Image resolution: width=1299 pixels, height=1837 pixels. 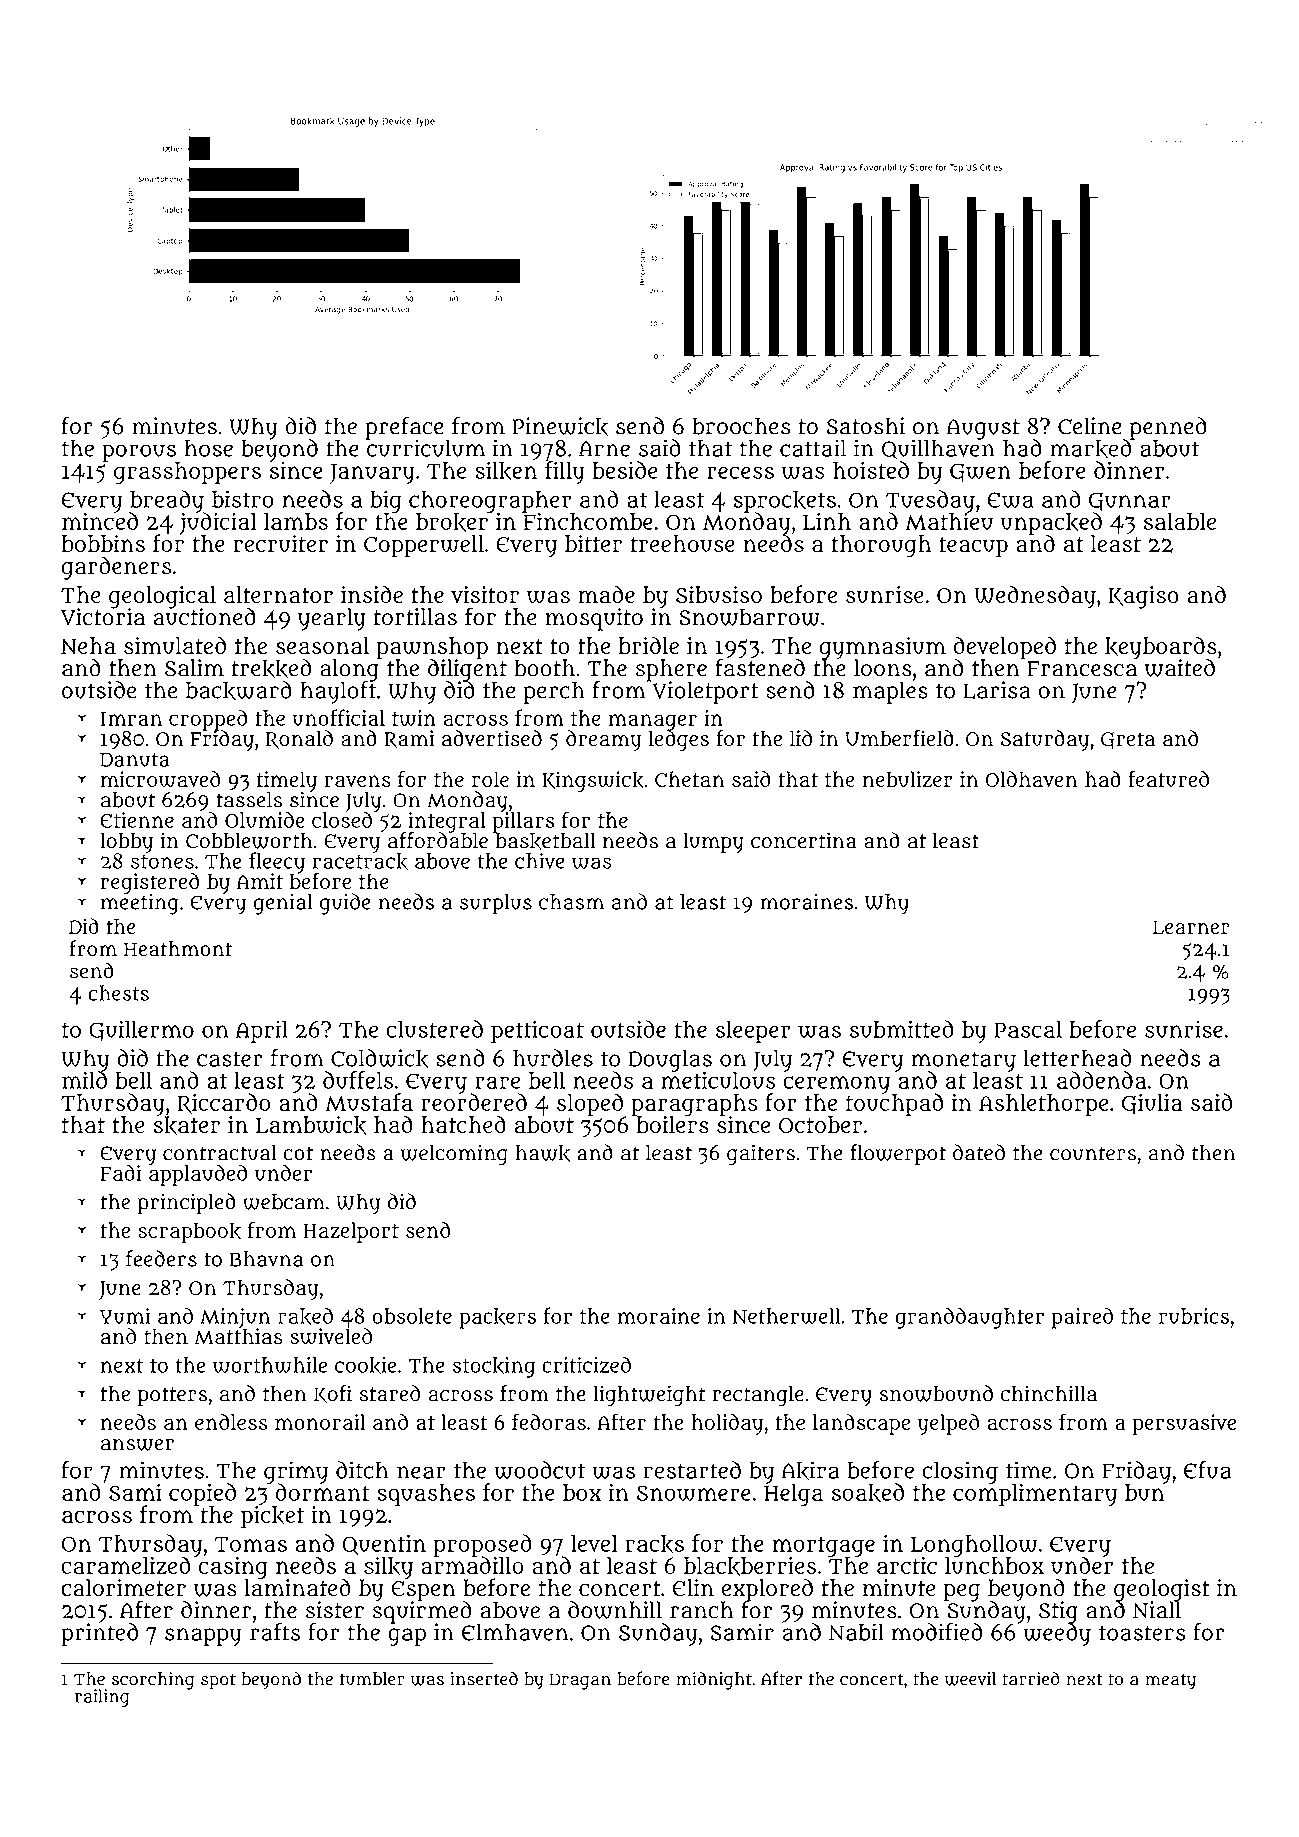 I want to click on marked, so click(x=1092, y=449).
